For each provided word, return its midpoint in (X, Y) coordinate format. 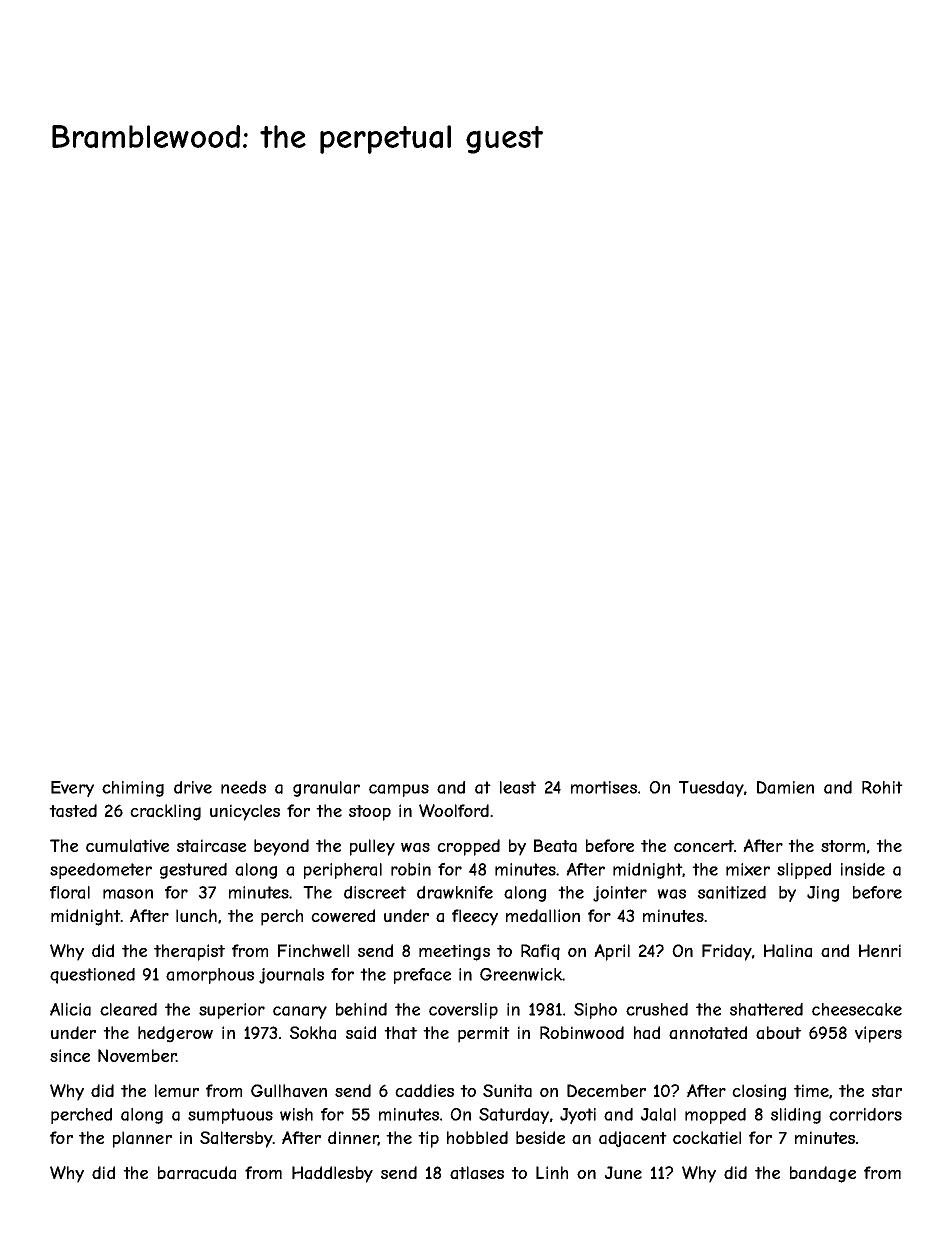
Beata (555, 846)
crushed (657, 1009)
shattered (766, 1009)
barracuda (197, 1173)
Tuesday (711, 789)
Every (72, 789)
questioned (92, 976)
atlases (477, 1173)
